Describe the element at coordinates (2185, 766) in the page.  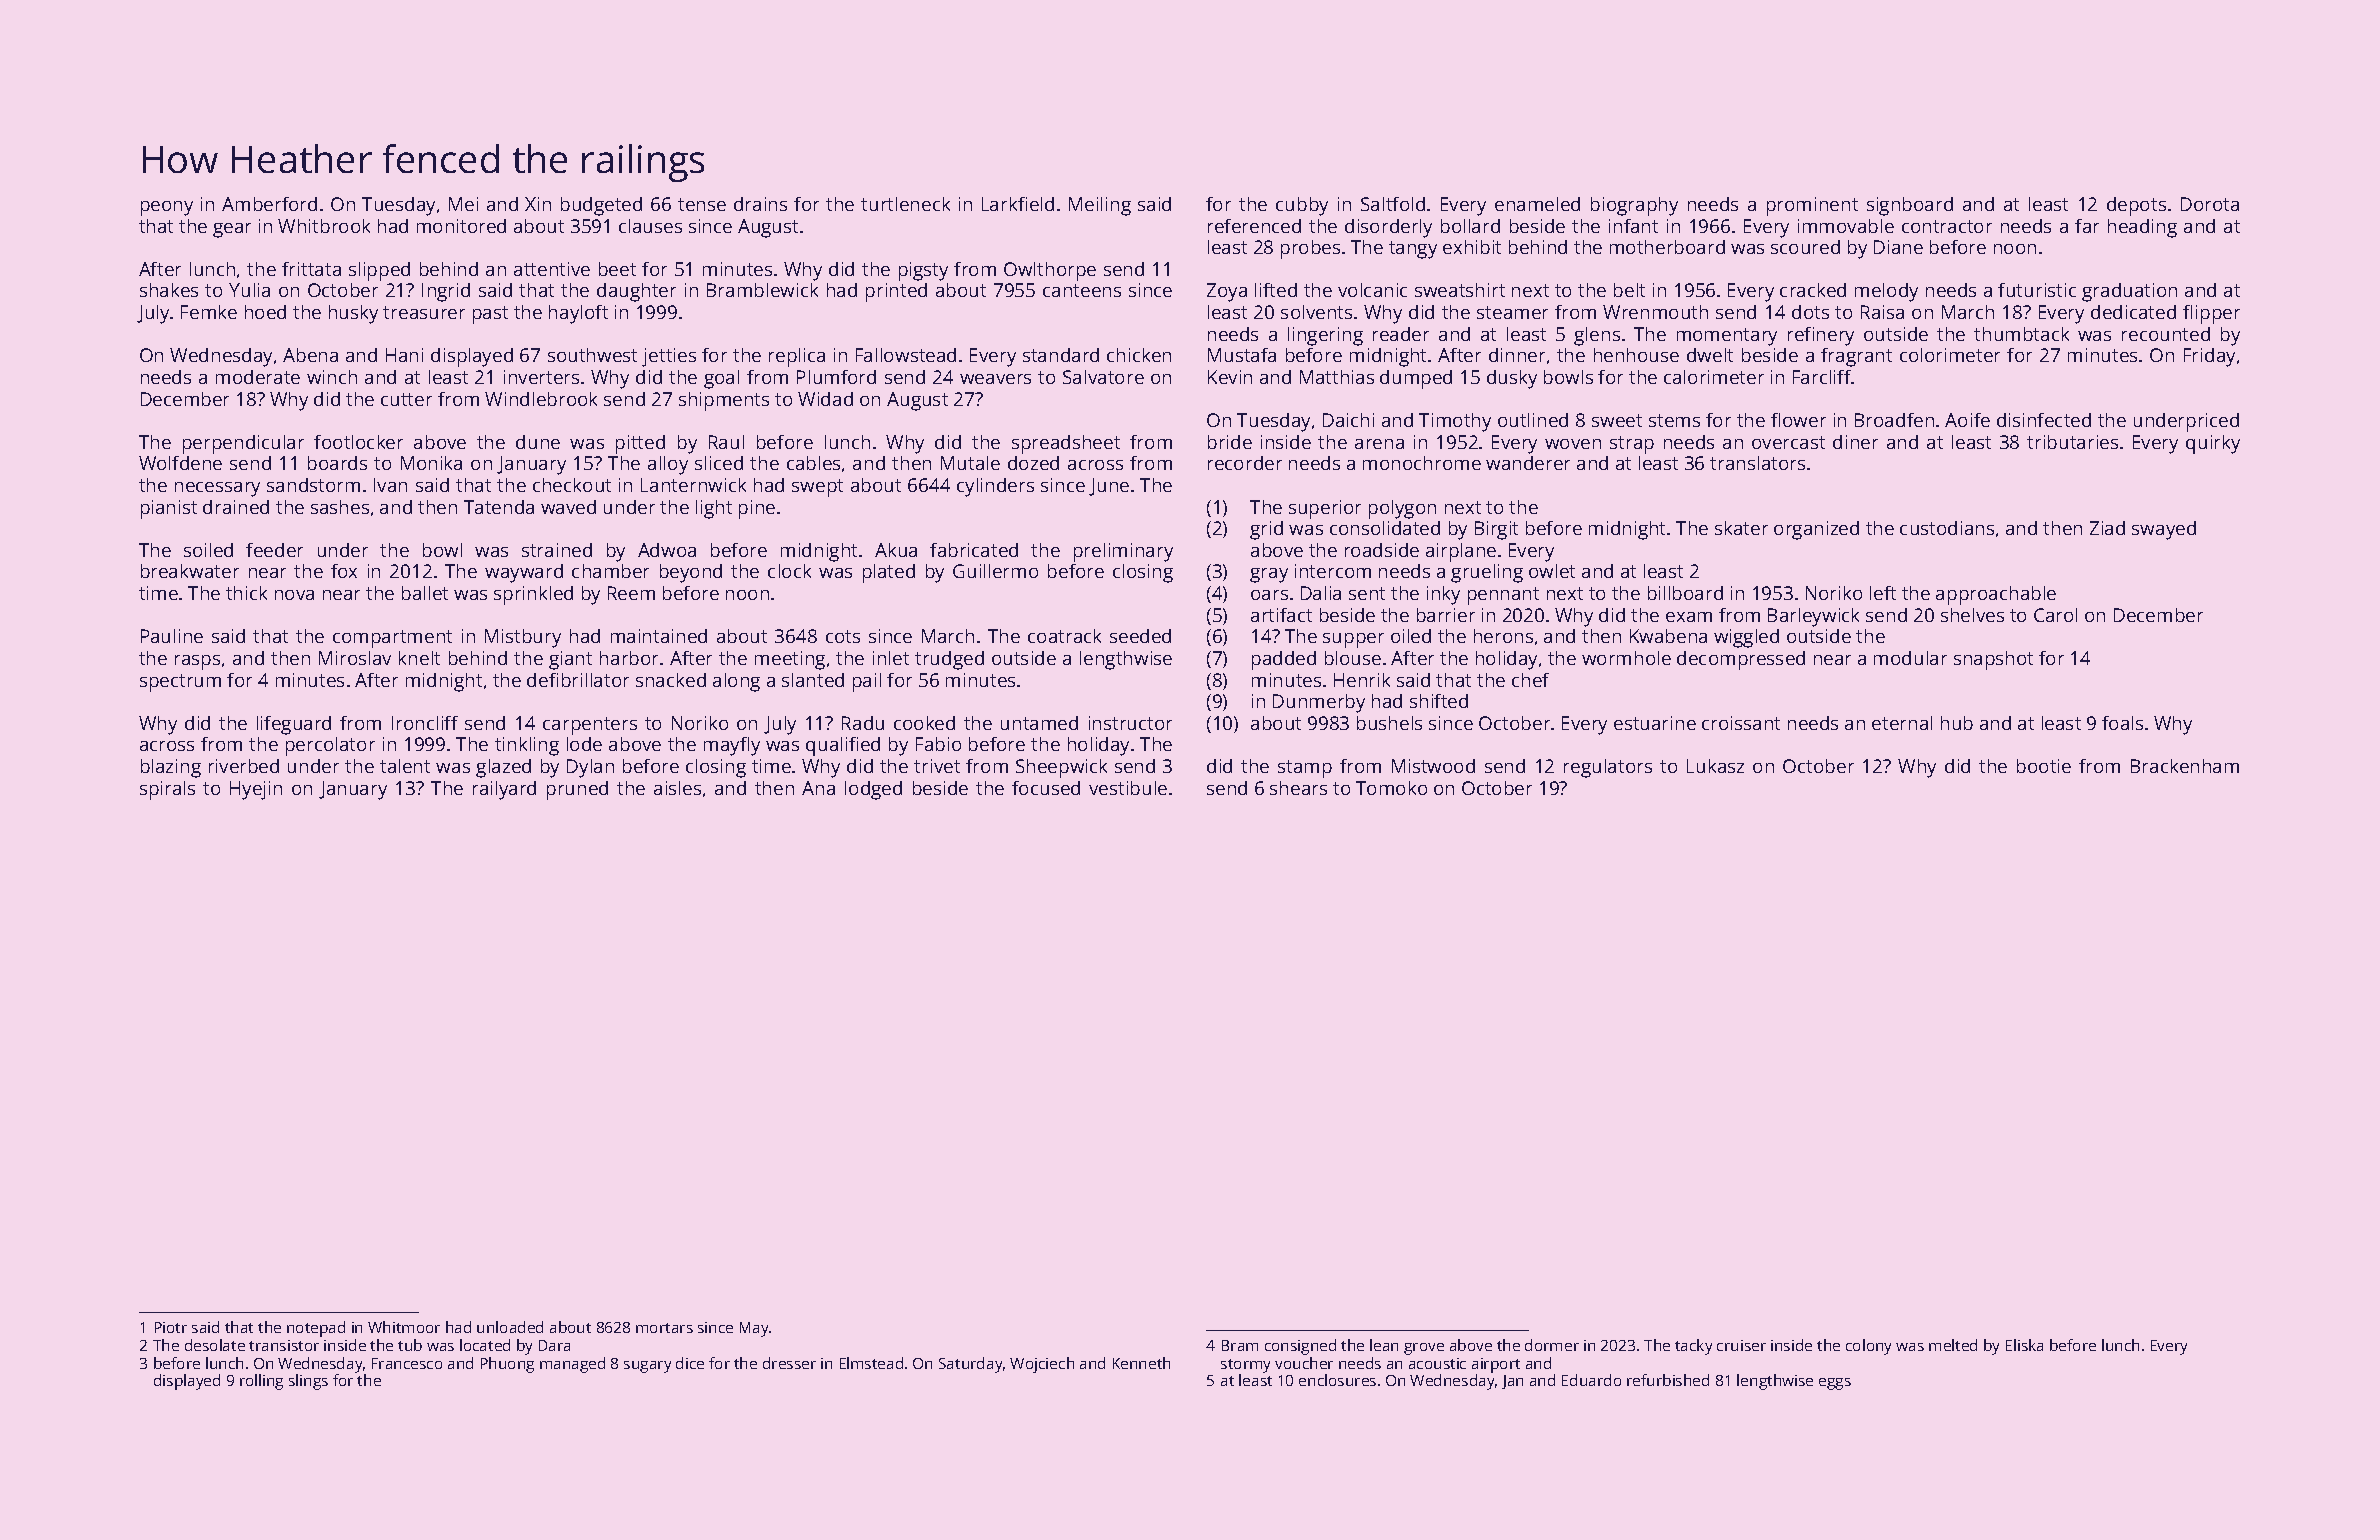
I see `Brackenham` at that location.
